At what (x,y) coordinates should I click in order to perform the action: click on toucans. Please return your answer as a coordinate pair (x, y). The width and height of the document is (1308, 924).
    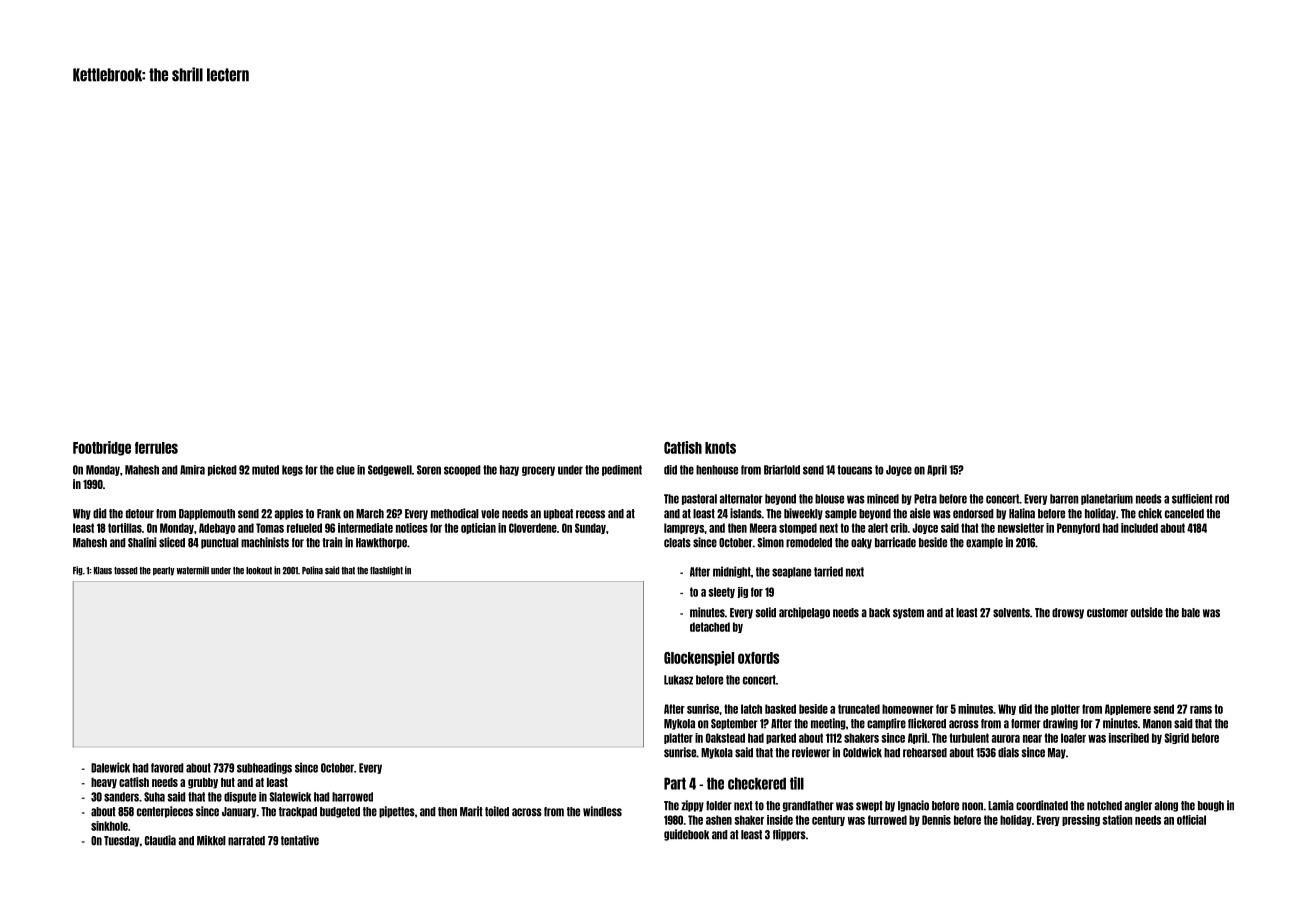
    Looking at the image, I should click on (854, 470).
